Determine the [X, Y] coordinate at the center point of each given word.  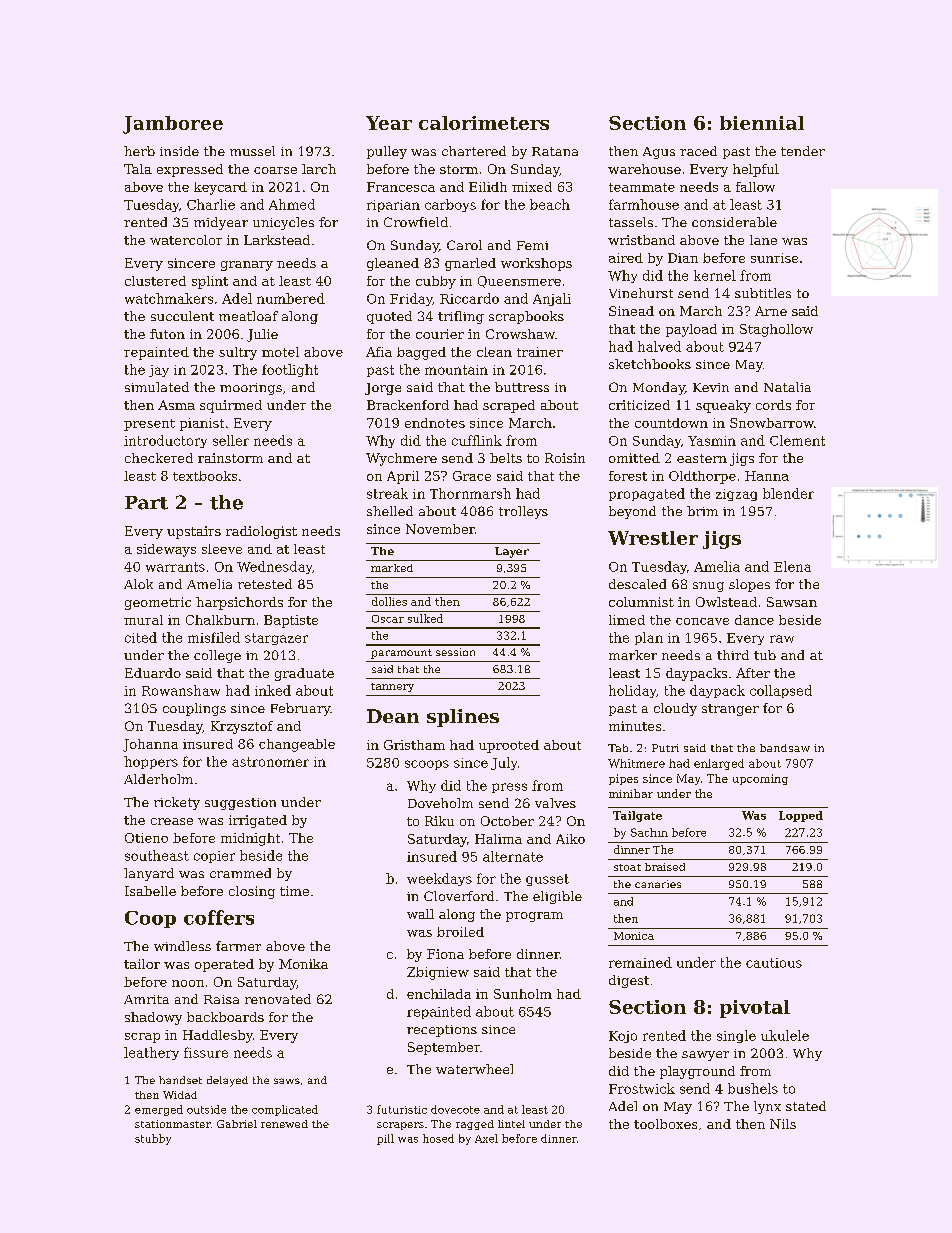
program [534, 917]
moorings [251, 389]
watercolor [186, 240]
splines [463, 718]
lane [763, 240]
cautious [774, 963]
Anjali [552, 299]
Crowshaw [520, 334]
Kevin [711, 387]
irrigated [258, 821]
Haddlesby [218, 1036]
